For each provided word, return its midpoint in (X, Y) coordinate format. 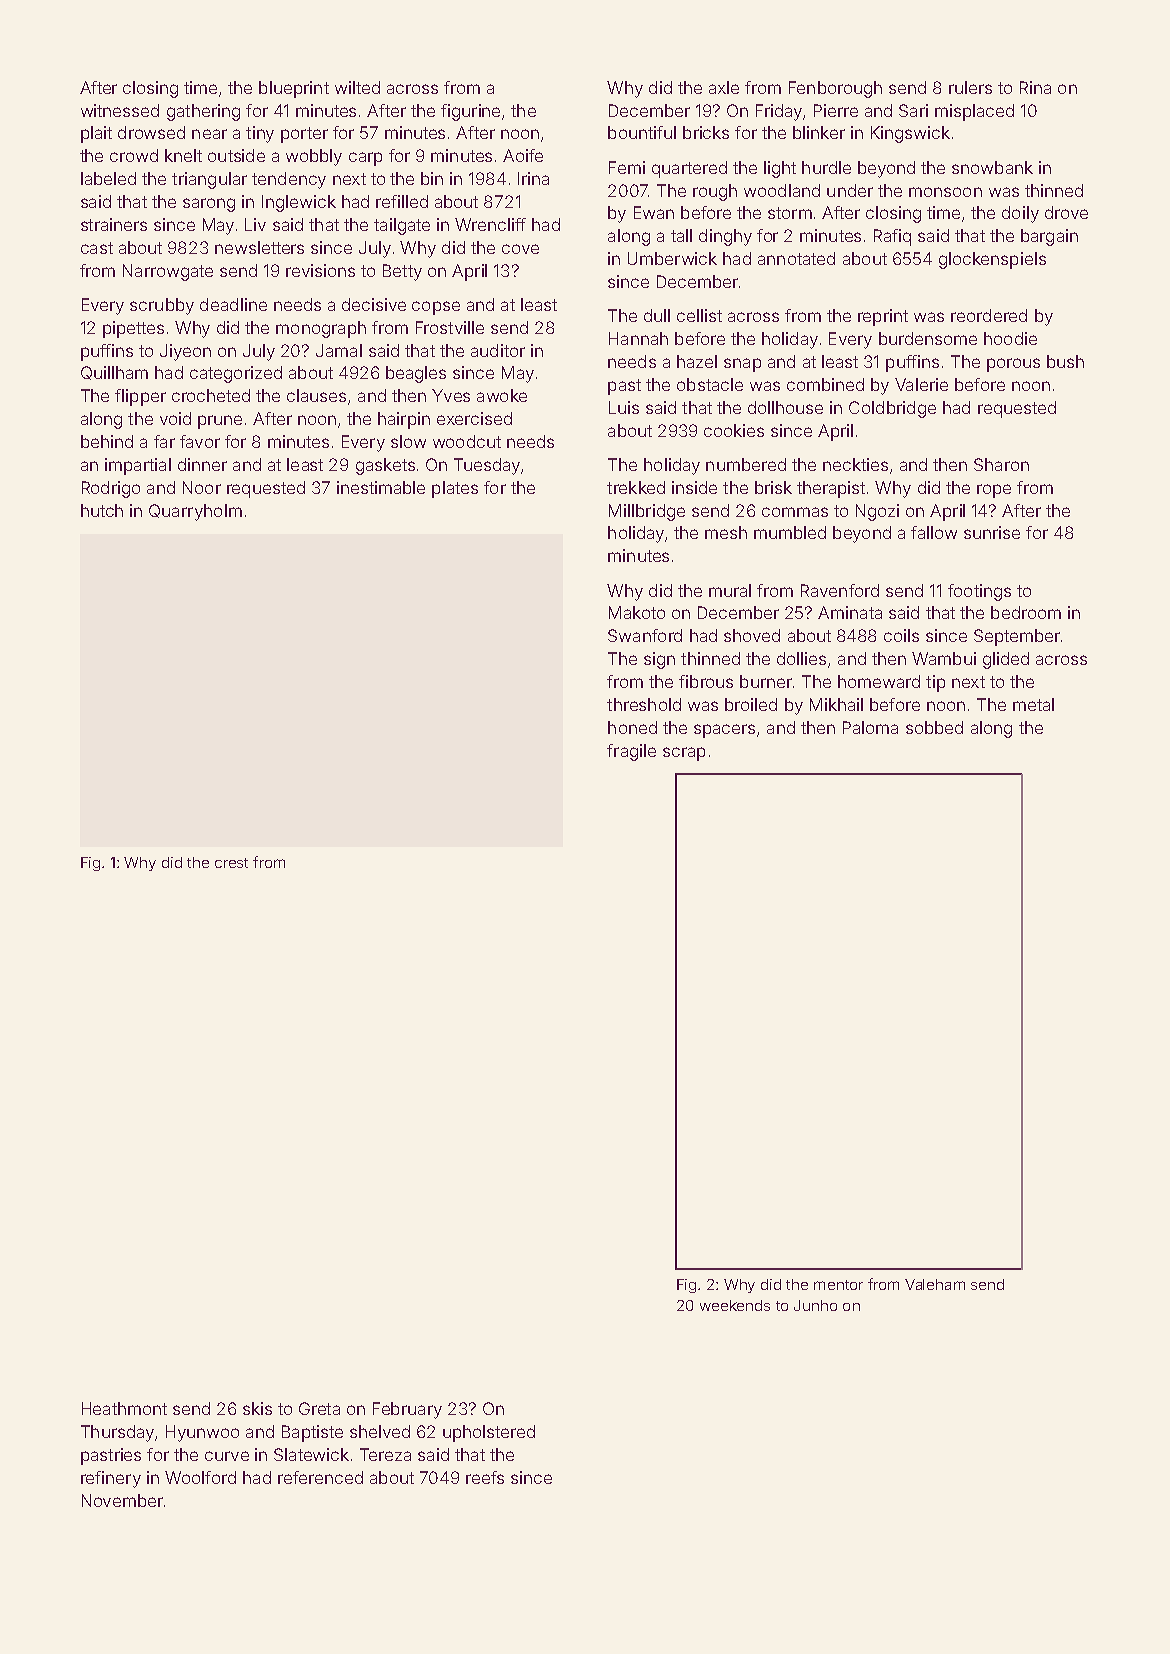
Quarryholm (195, 512)
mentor (838, 1285)
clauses (316, 395)
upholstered (489, 1433)
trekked (636, 487)
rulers (970, 87)
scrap (684, 754)
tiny (260, 134)
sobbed (934, 727)
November (122, 1500)
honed (632, 727)
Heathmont (124, 1408)
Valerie (921, 384)
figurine (470, 112)
